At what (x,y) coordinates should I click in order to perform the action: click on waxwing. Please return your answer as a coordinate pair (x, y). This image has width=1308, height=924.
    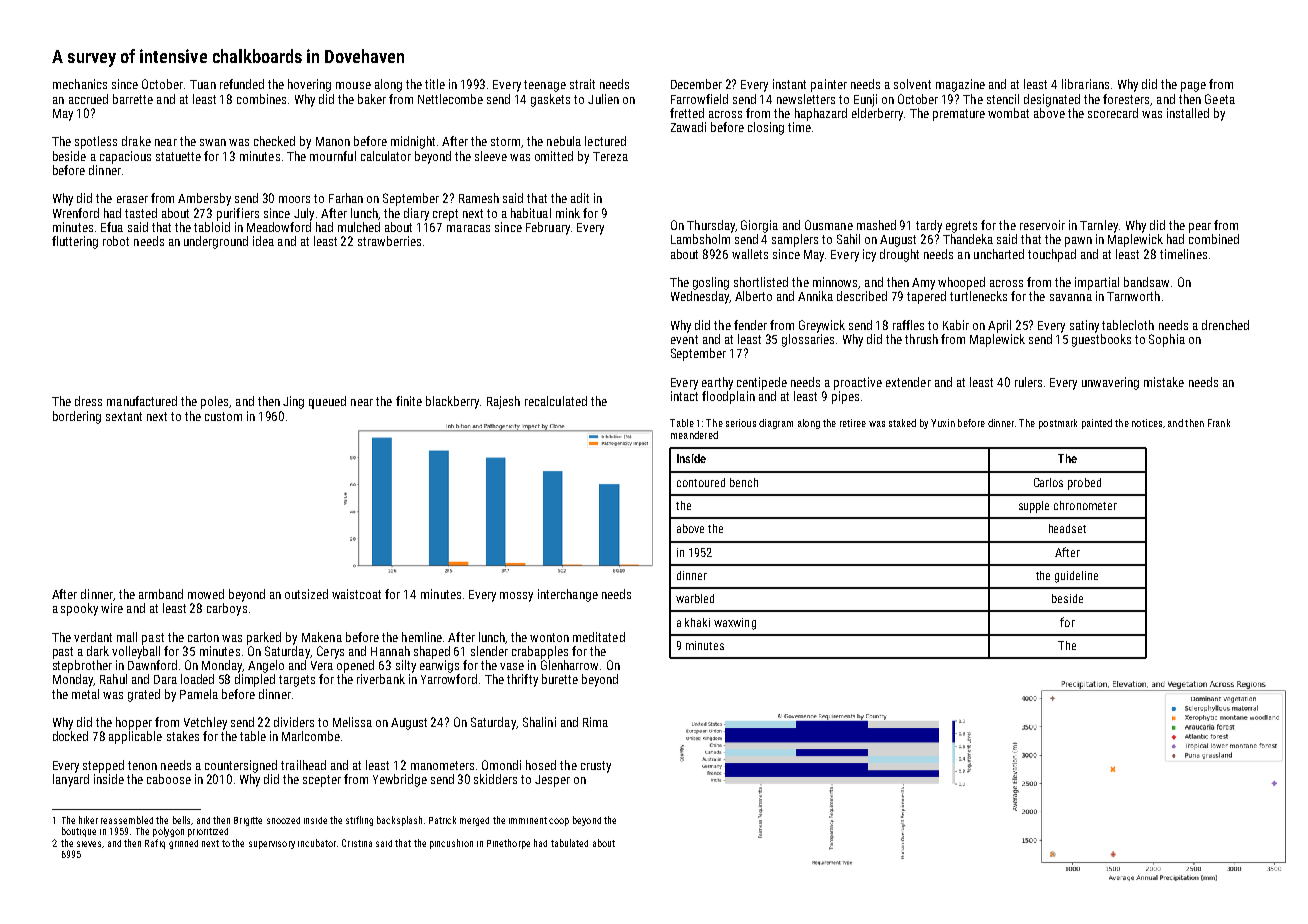
    Looking at the image, I should click on (735, 624).
